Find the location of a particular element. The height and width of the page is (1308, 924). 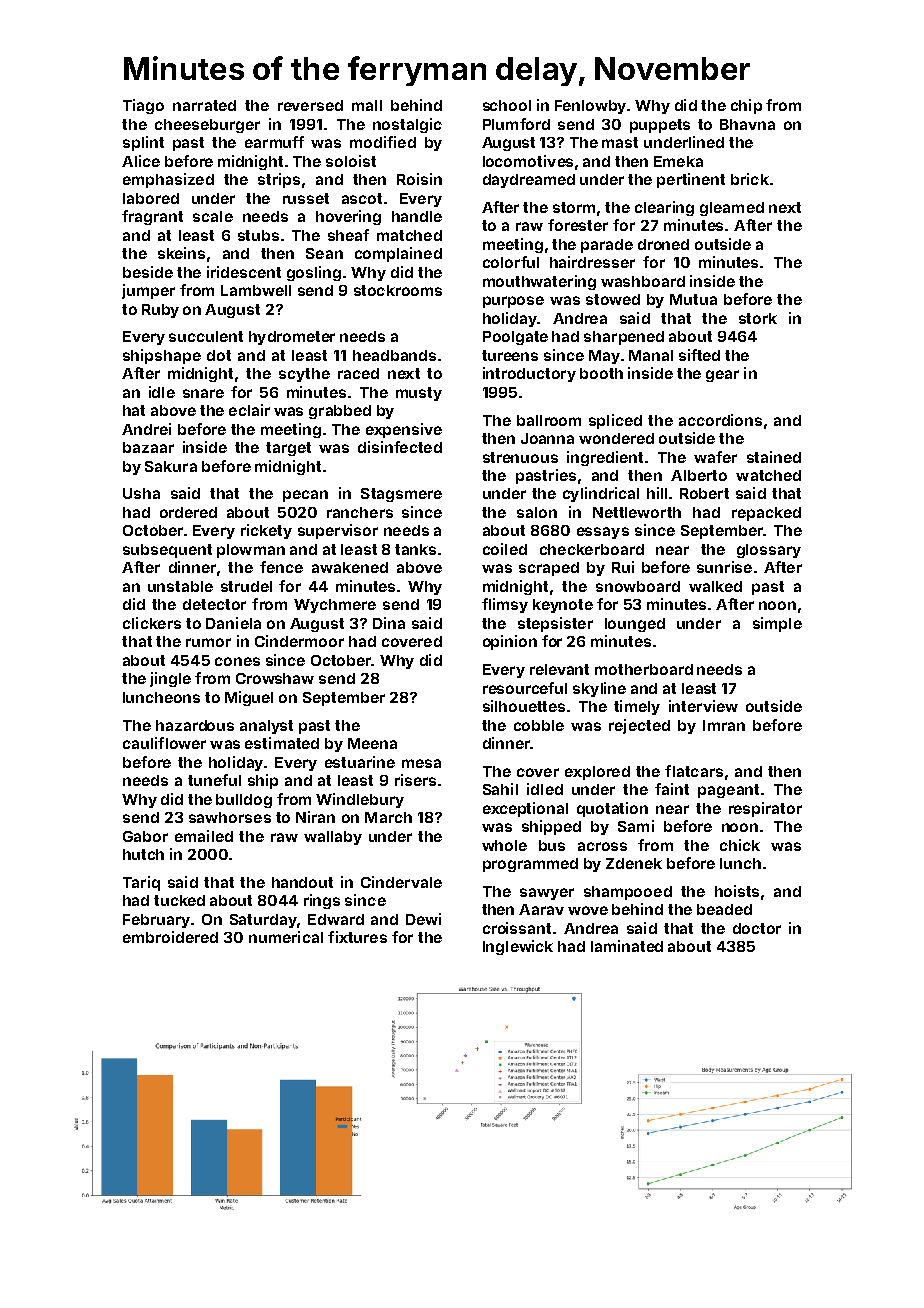

reversed is located at coordinates (310, 105).
